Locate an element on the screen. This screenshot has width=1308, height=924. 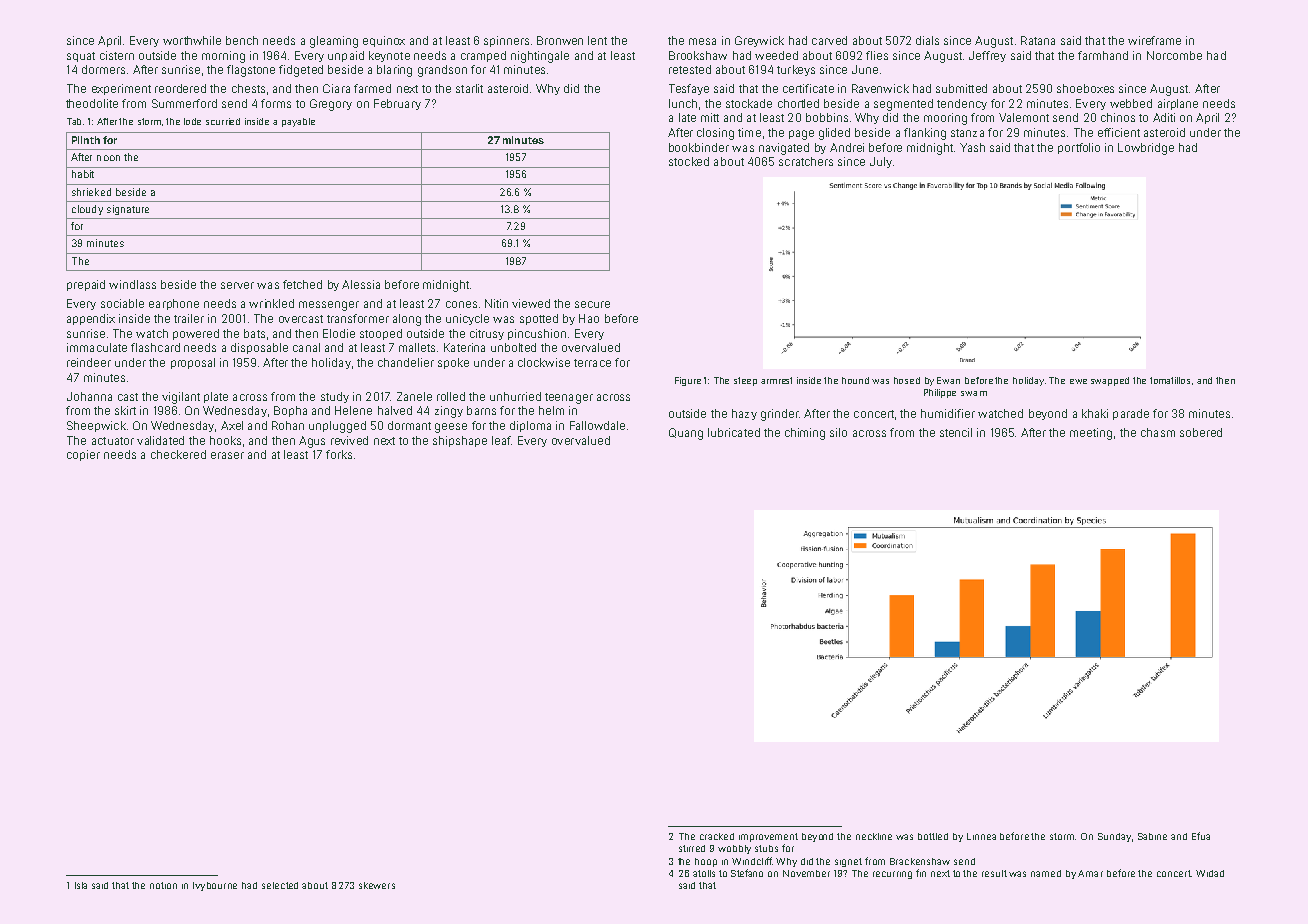
Efua is located at coordinates (1201, 836).
